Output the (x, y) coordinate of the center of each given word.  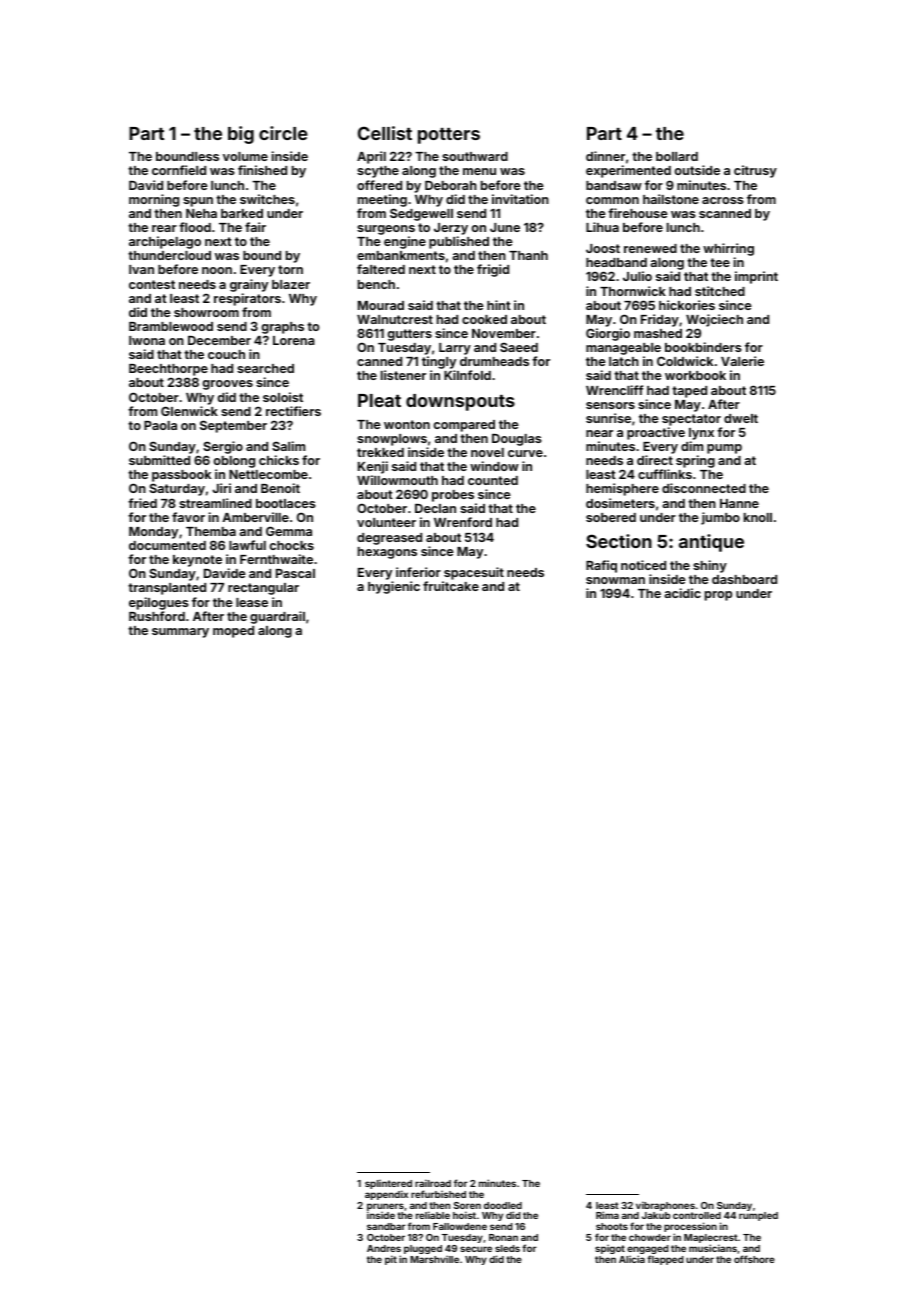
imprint (756, 277)
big (241, 135)
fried (142, 503)
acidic (682, 593)
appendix (386, 1195)
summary (180, 633)
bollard (677, 156)
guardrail (277, 617)
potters (449, 136)
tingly (439, 362)
